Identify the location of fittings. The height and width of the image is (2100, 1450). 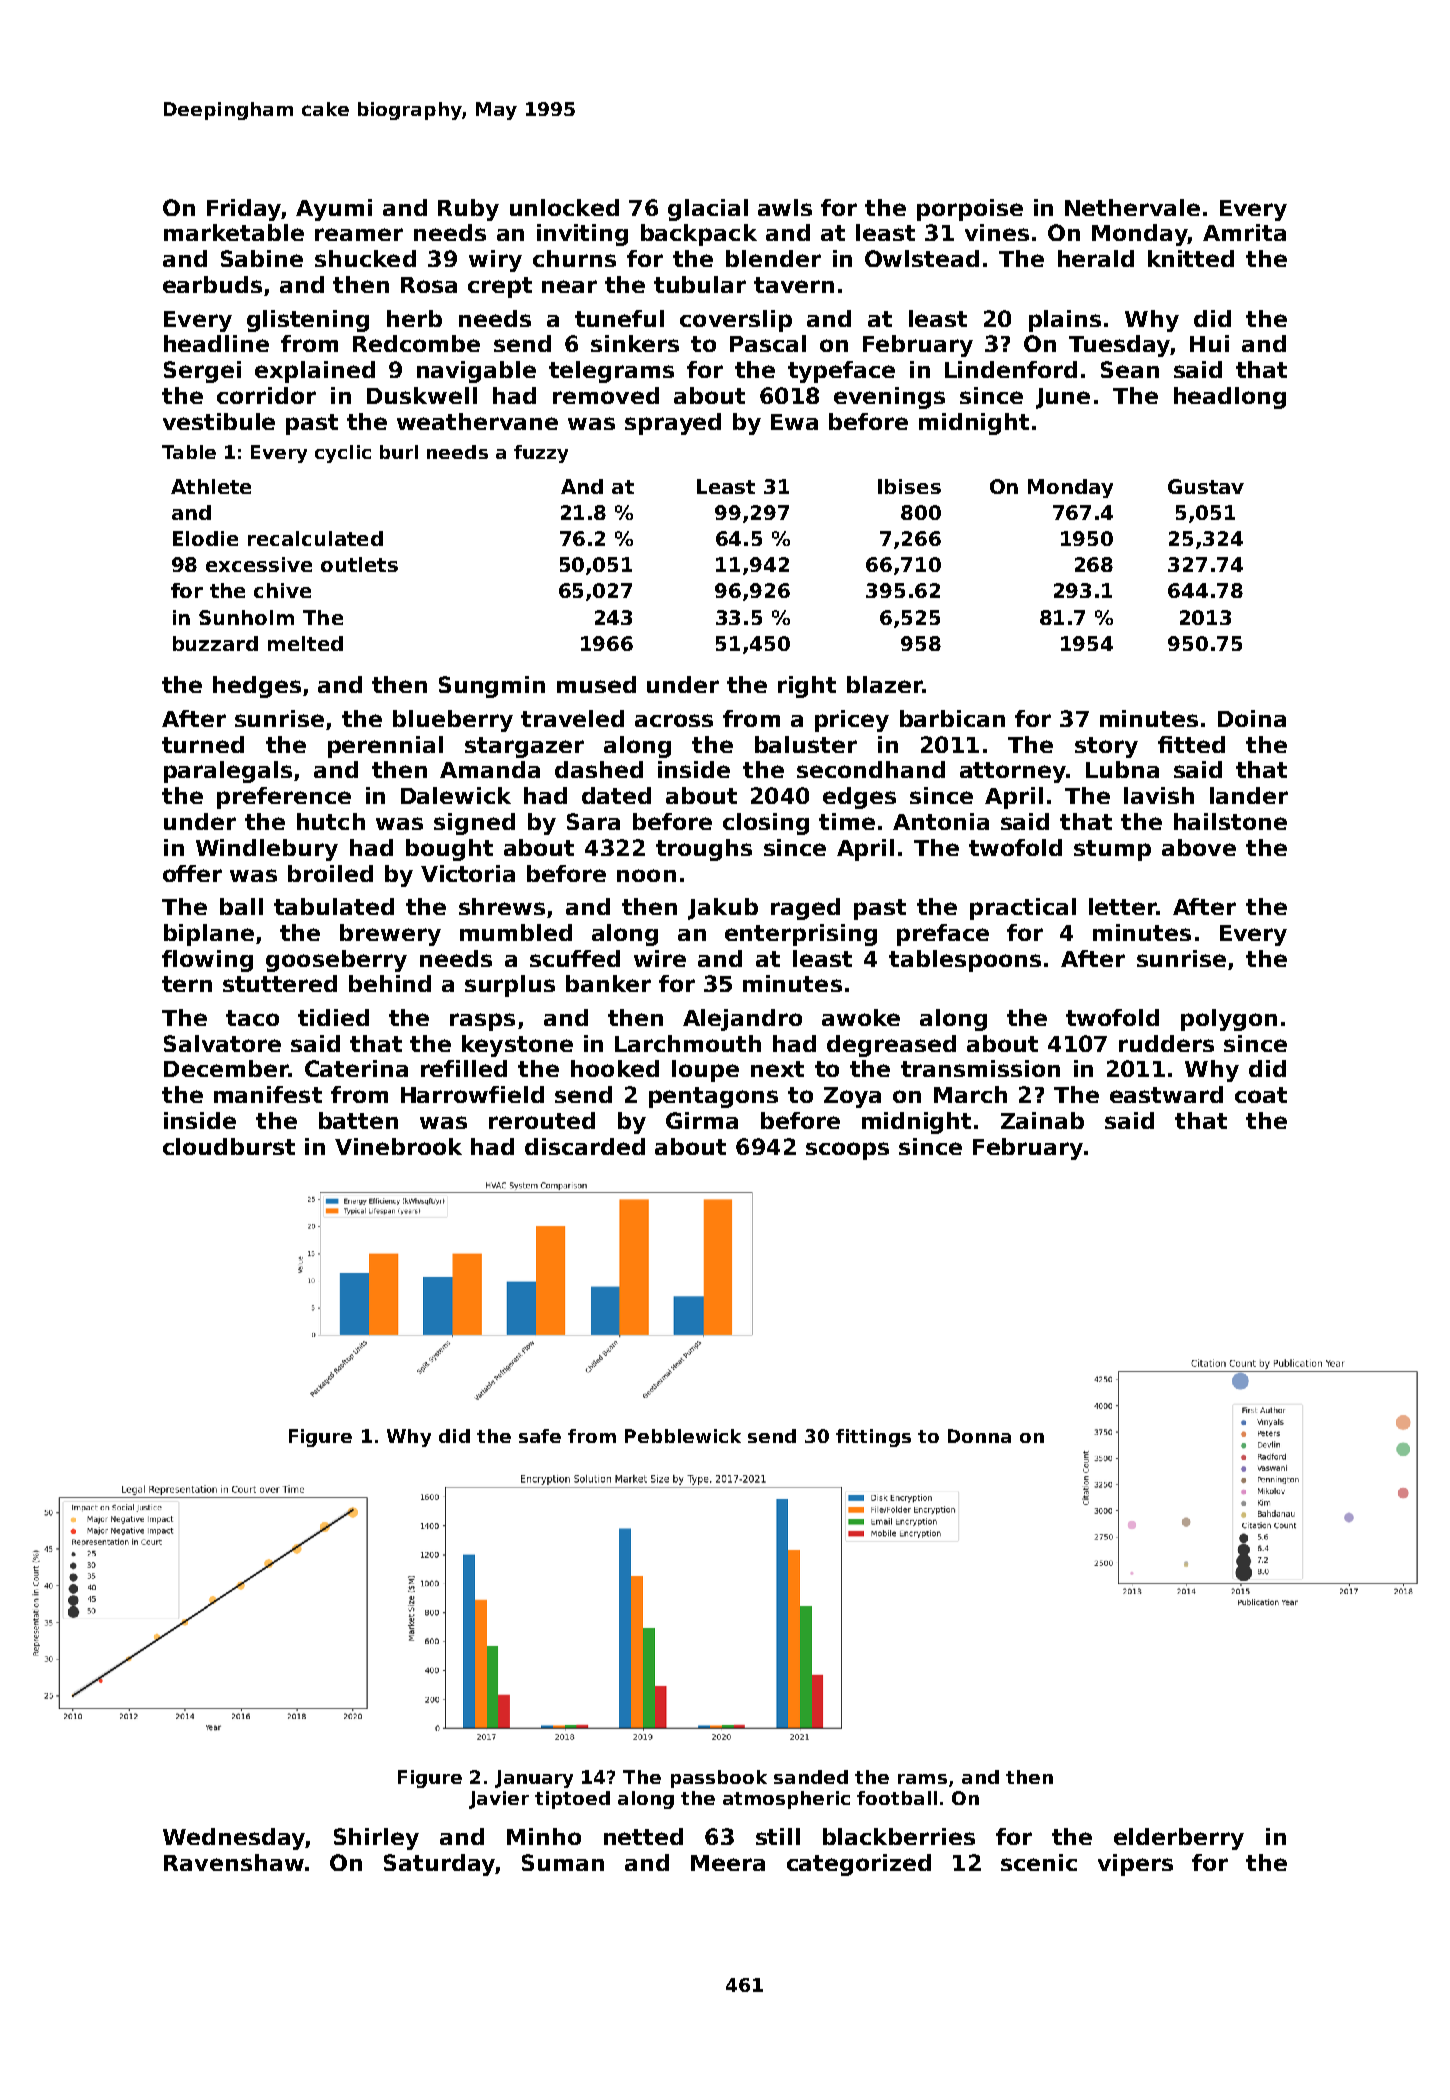
(873, 1438).
